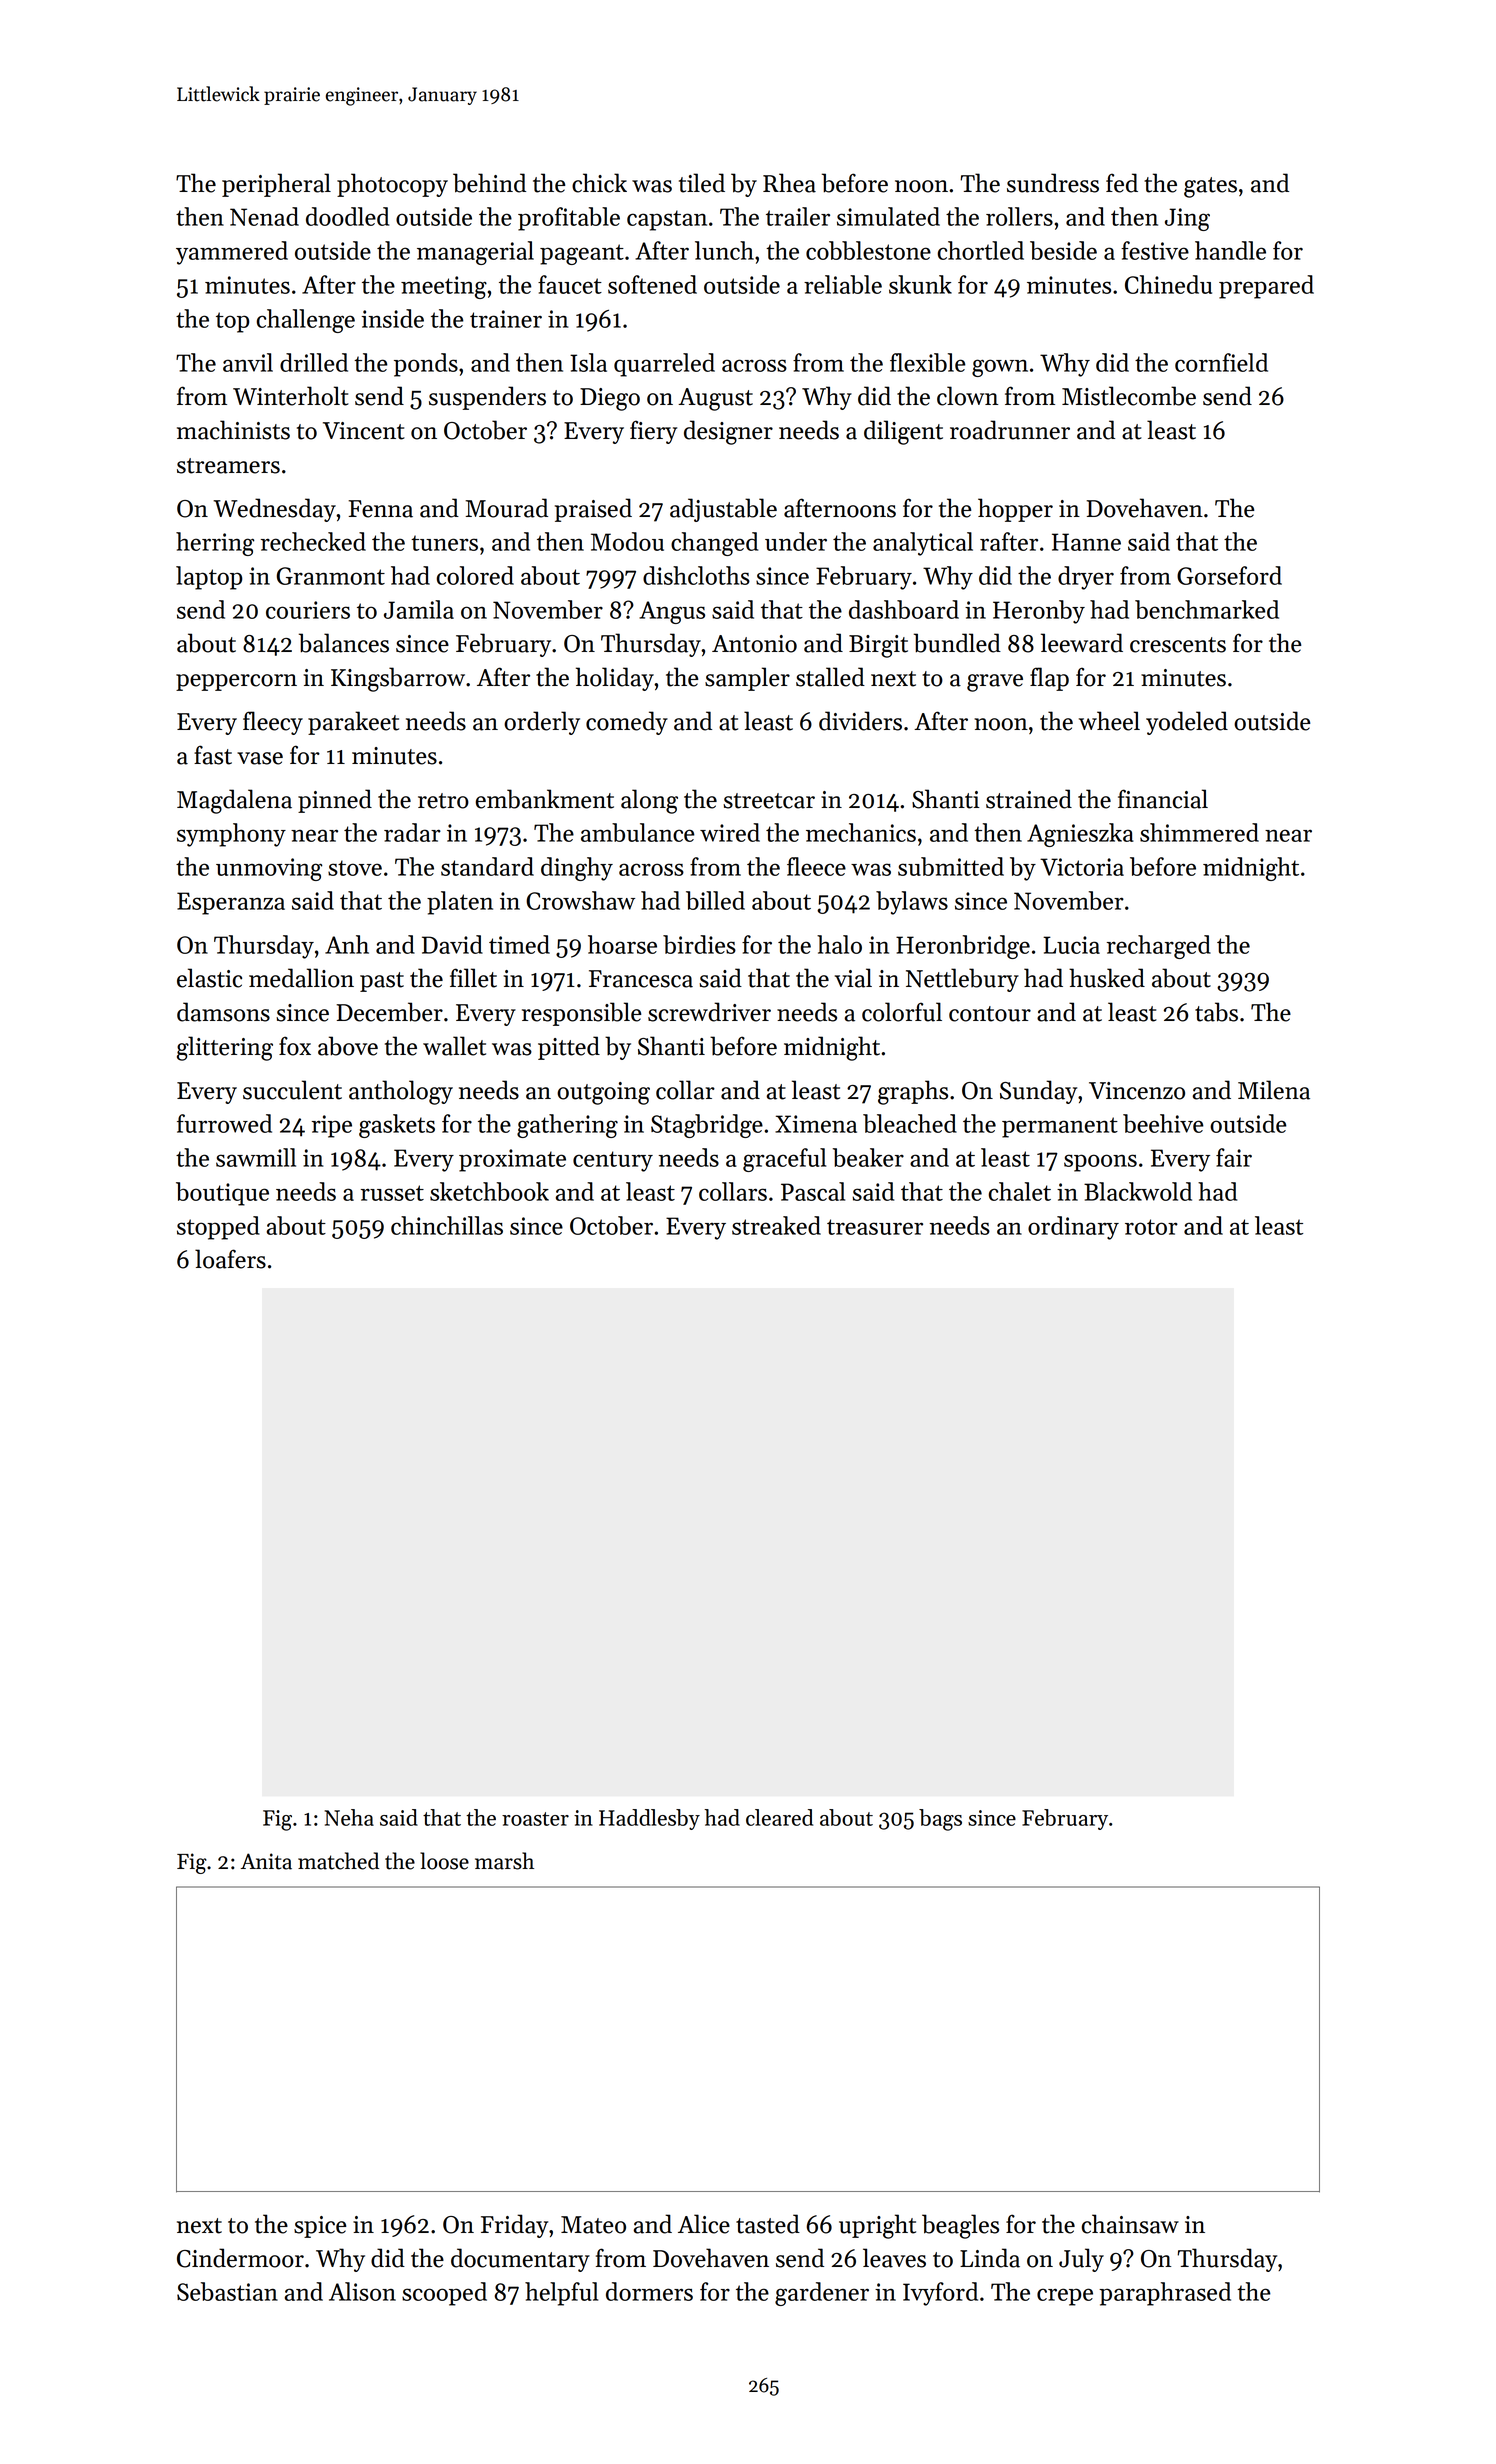 The height and width of the screenshot is (2464, 1496). What do you see at coordinates (1151, 1227) in the screenshot?
I see `rotor` at bounding box center [1151, 1227].
